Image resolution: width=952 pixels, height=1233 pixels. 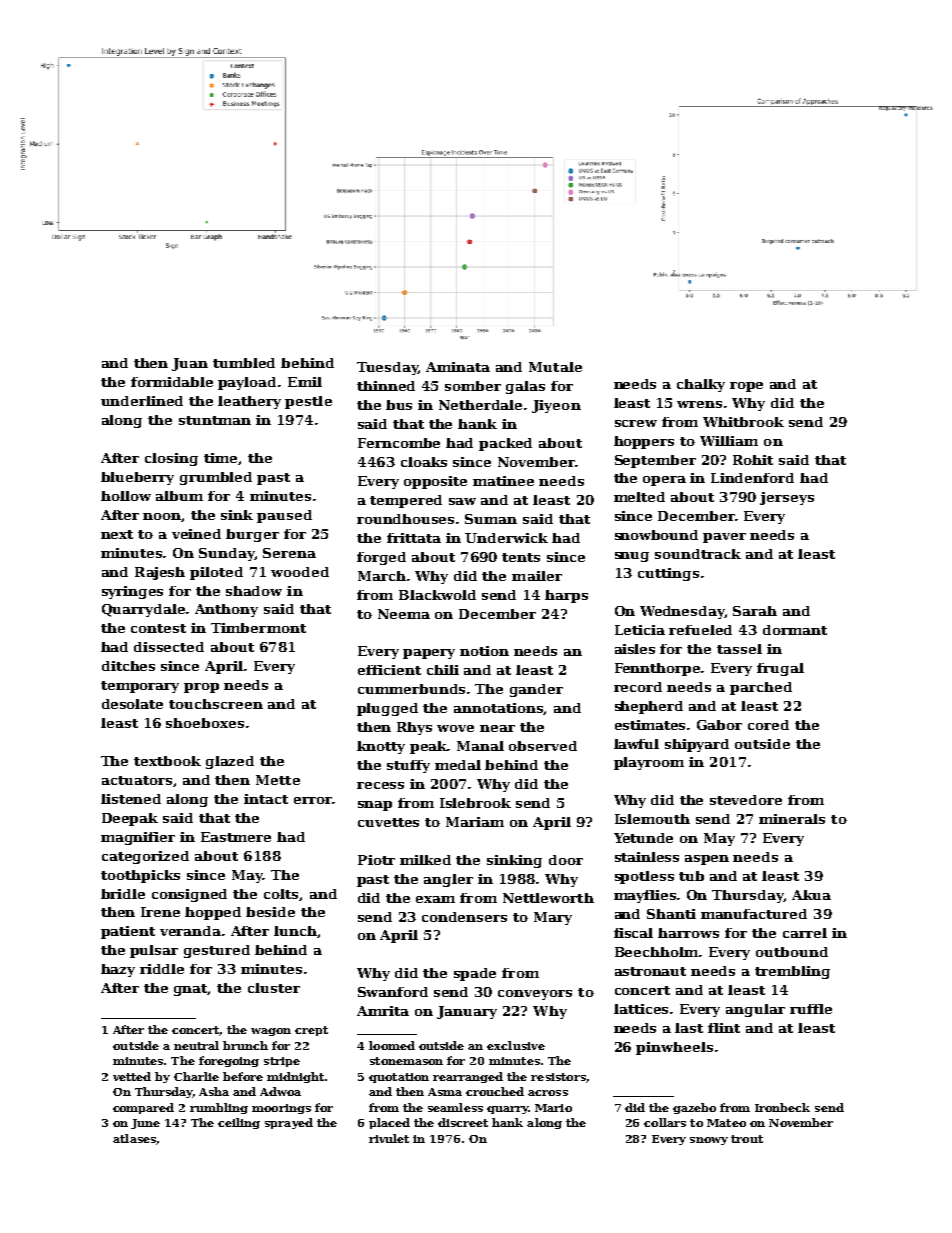 What do you see at coordinates (458, 367) in the screenshot?
I see `Aminata` at bounding box center [458, 367].
